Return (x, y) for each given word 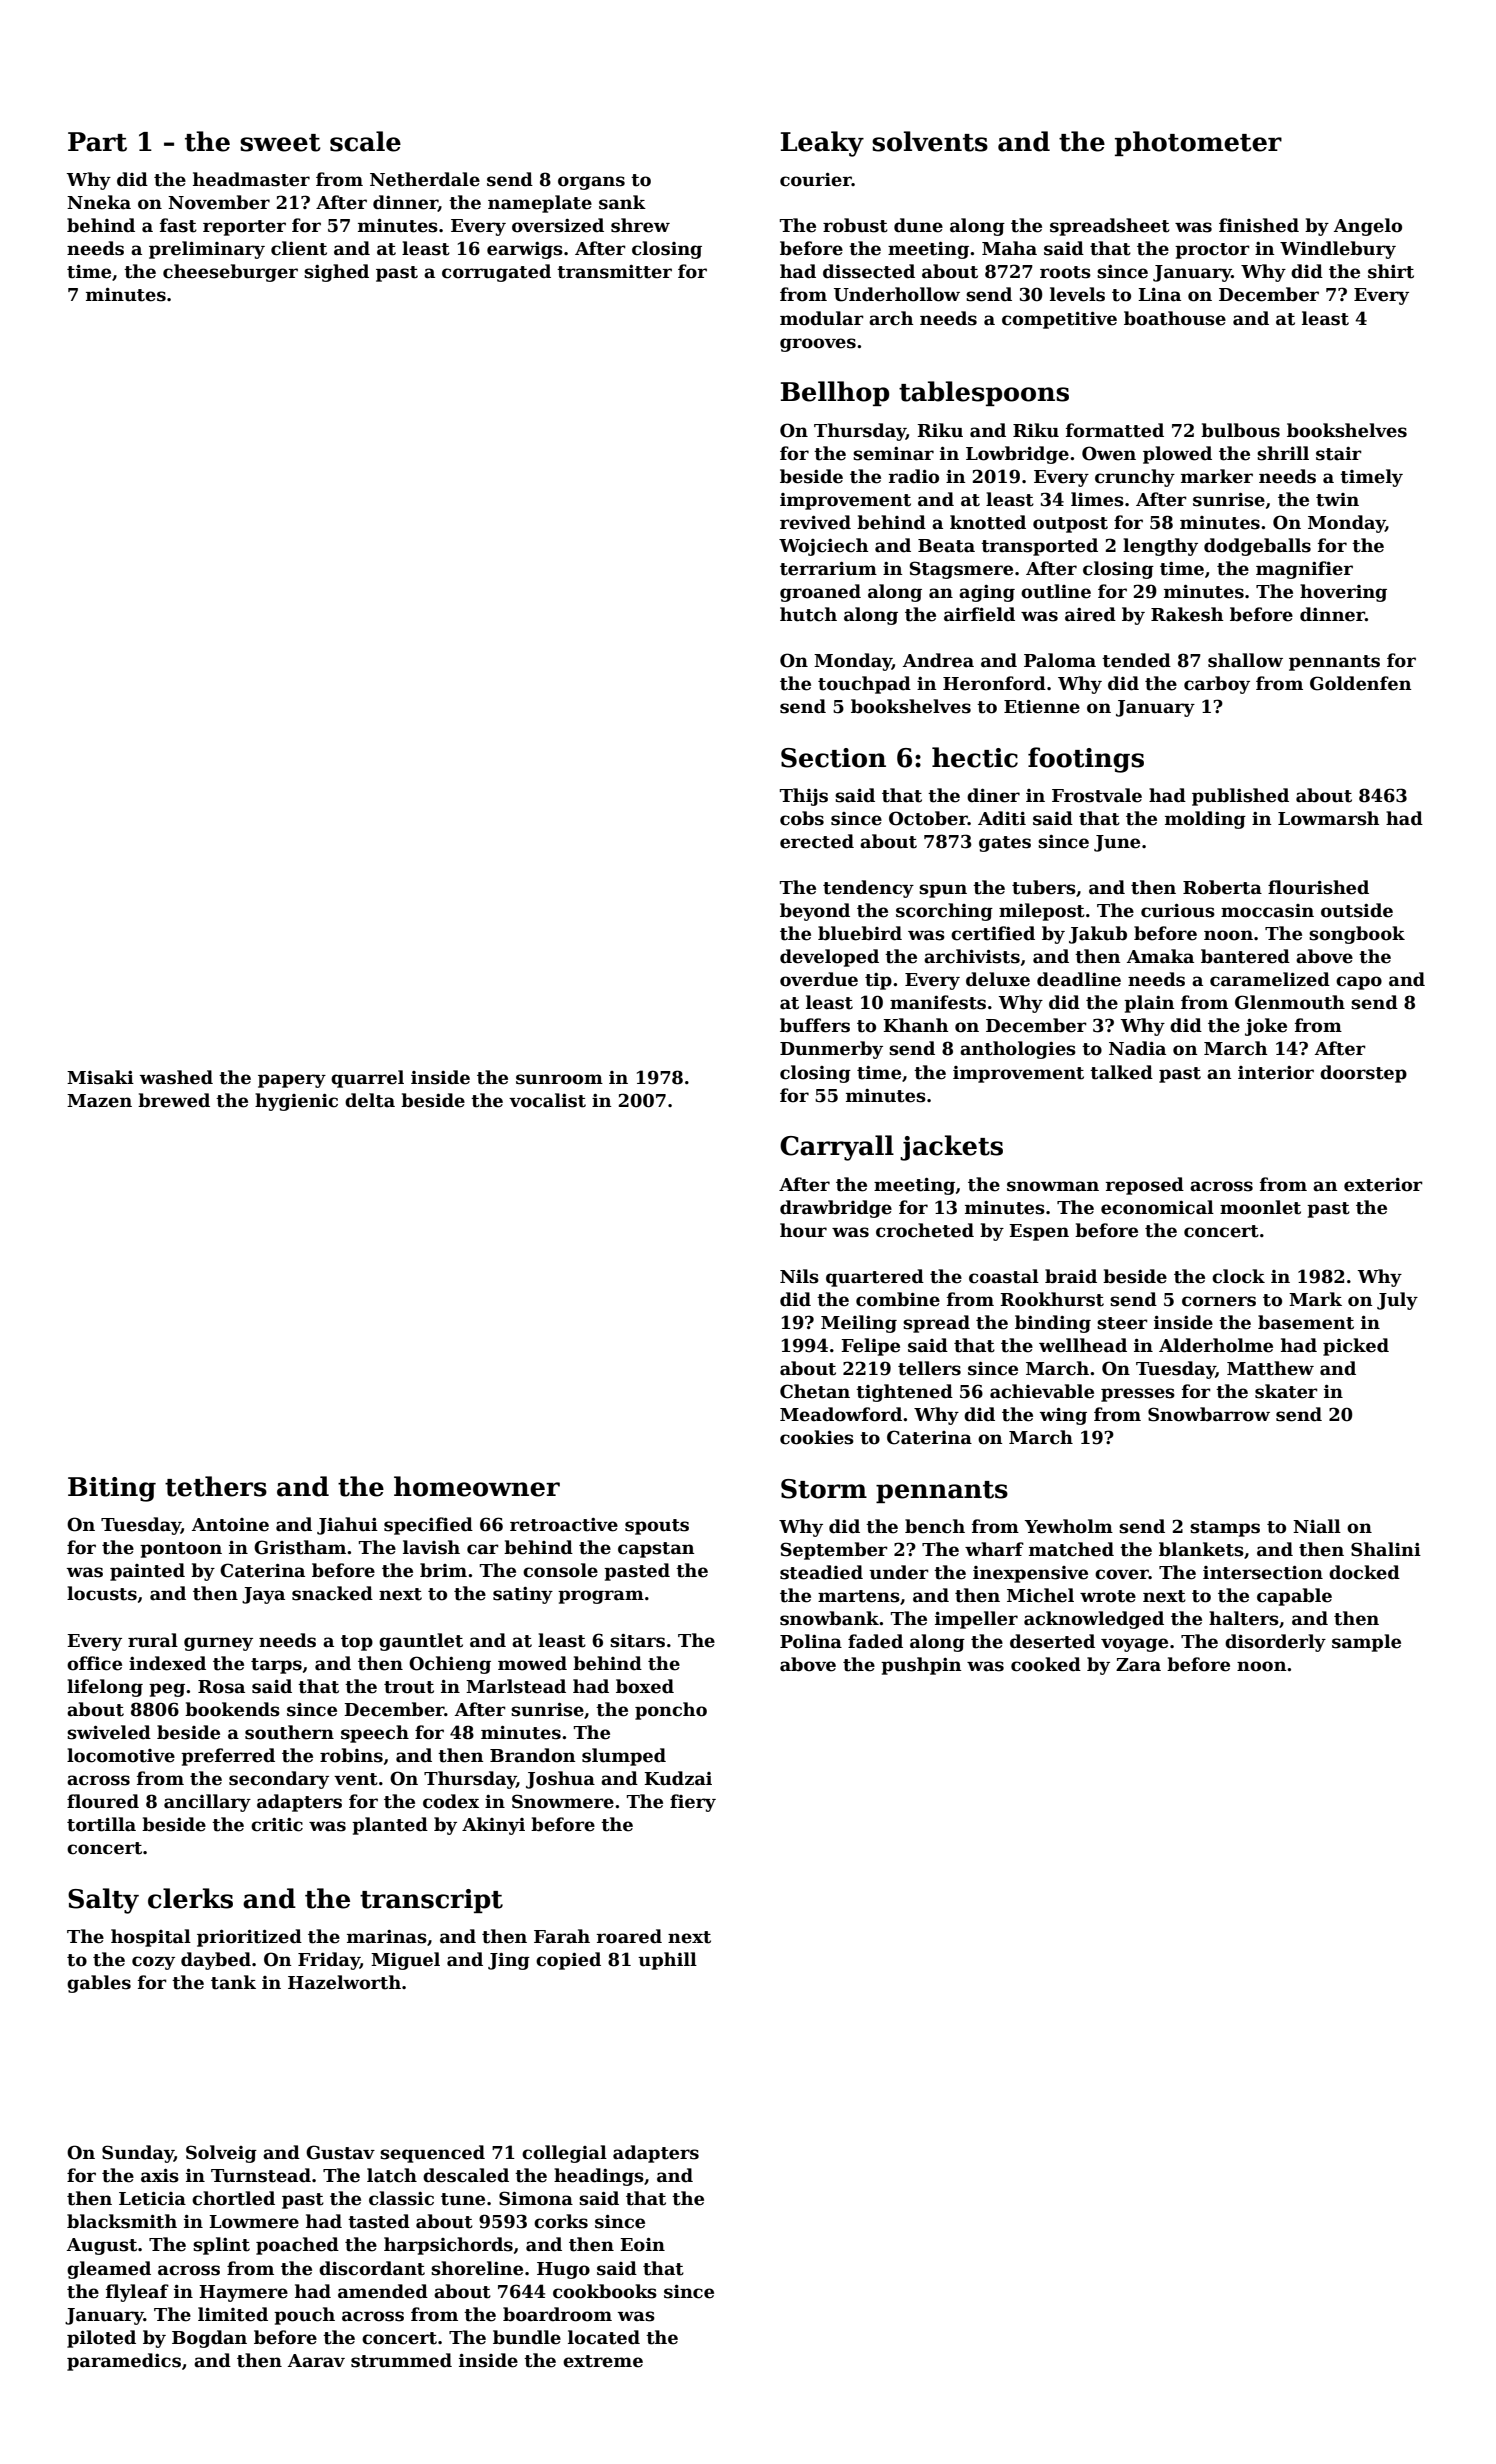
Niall (1317, 1526)
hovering (1343, 593)
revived (815, 522)
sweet (280, 143)
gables (99, 1984)
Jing (509, 1961)
